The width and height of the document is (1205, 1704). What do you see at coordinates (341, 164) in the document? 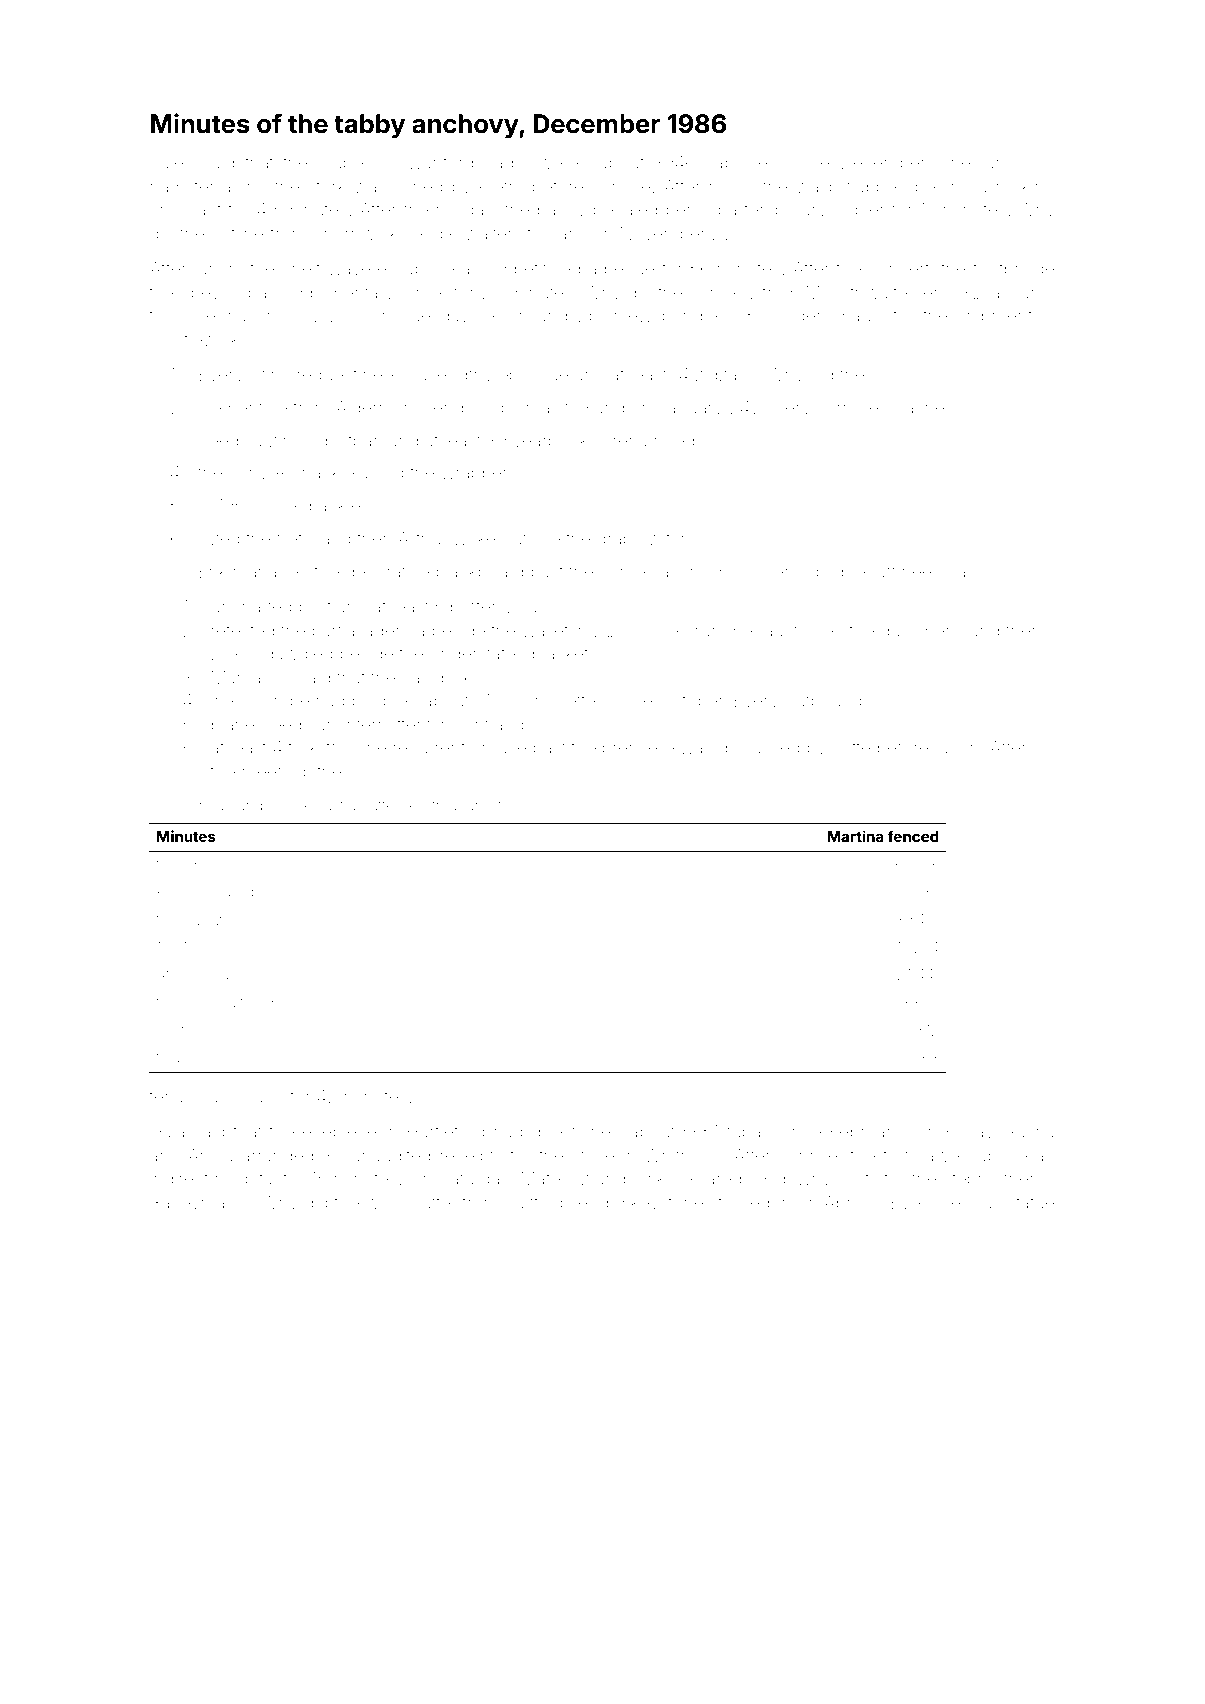
I see `loupe` at bounding box center [341, 164].
